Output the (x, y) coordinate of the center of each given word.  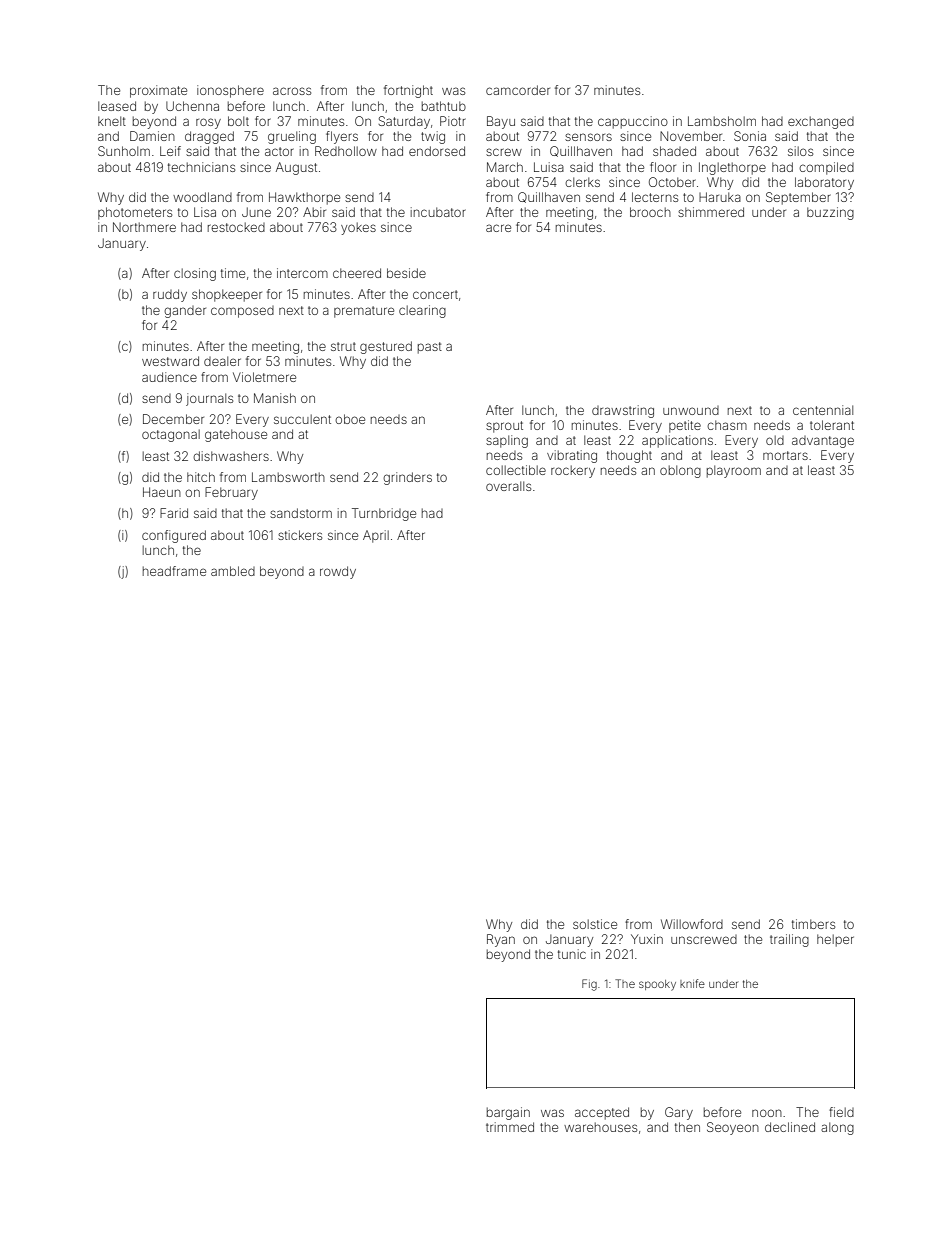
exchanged (821, 122)
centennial (823, 410)
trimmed (510, 1127)
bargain (508, 1113)
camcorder (518, 90)
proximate (158, 91)
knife (692, 983)
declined (790, 1127)
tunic (572, 954)
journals (209, 399)
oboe (350, 419)
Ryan (501, 940)
